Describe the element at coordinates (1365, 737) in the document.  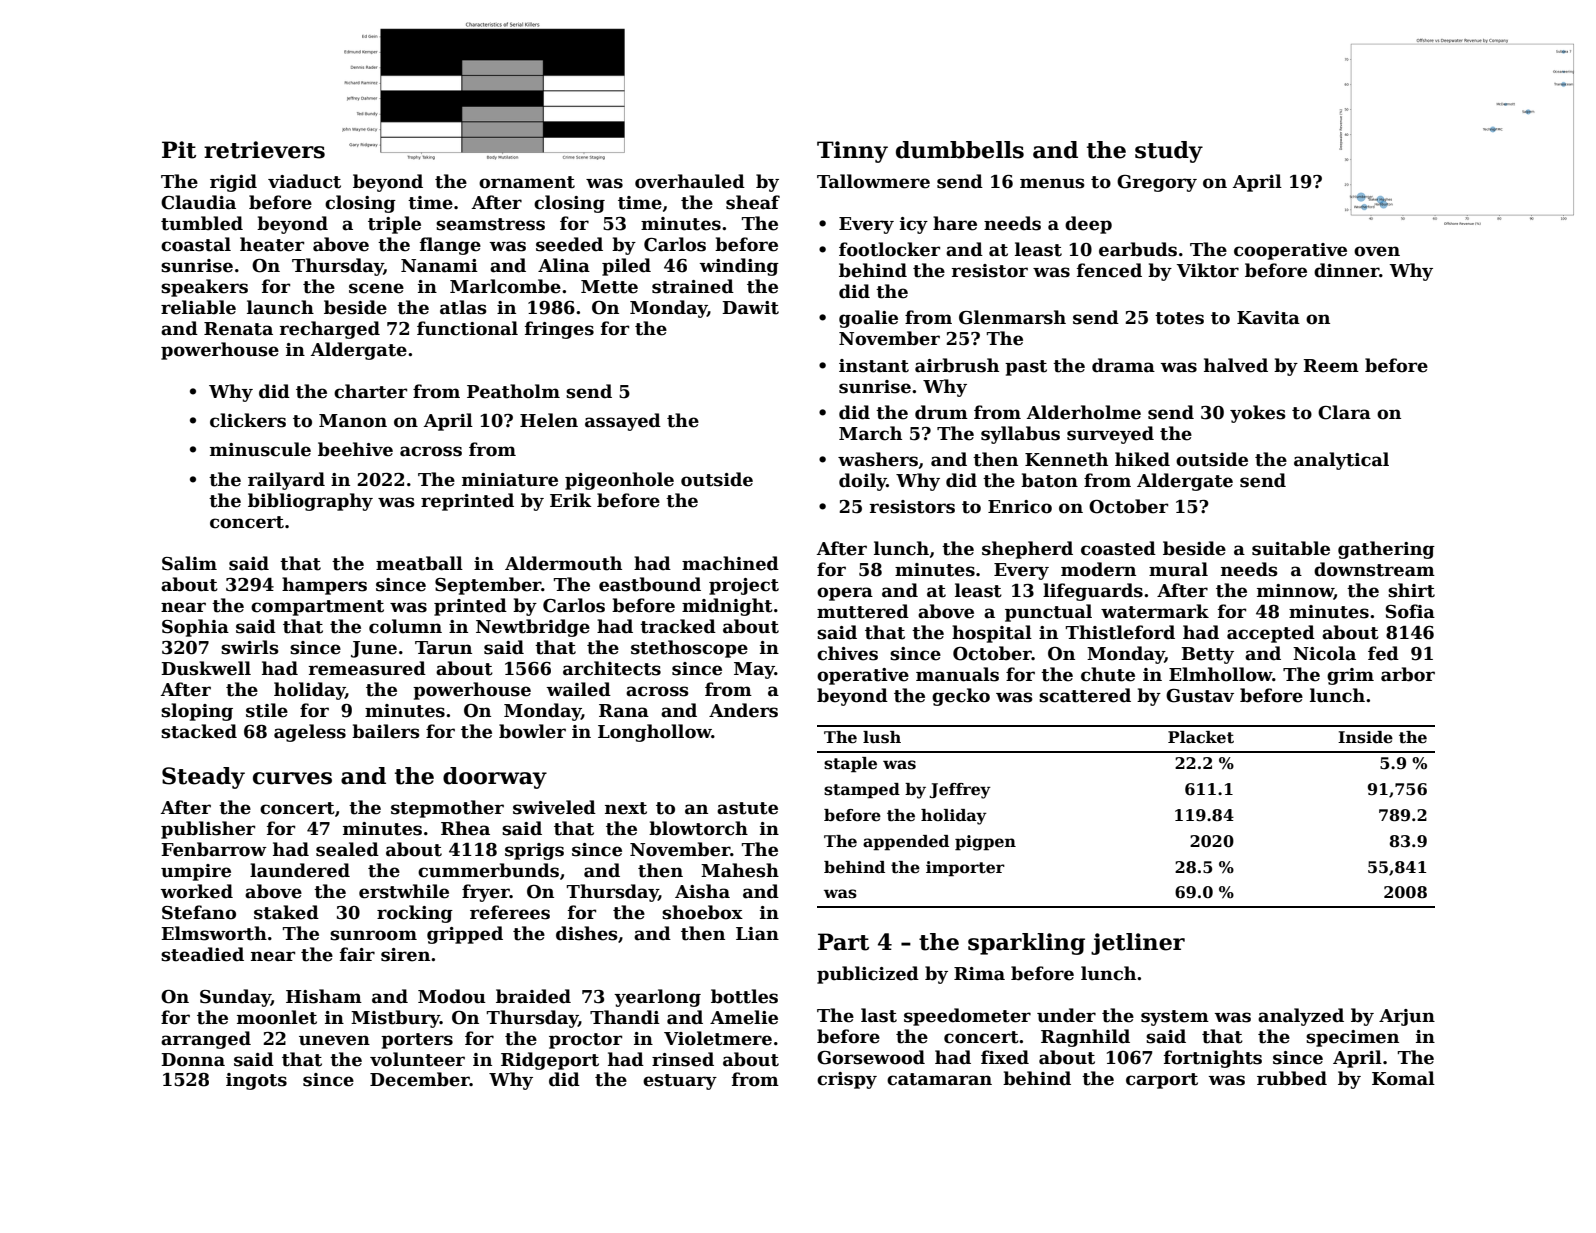
I see `Inside` at that location.
